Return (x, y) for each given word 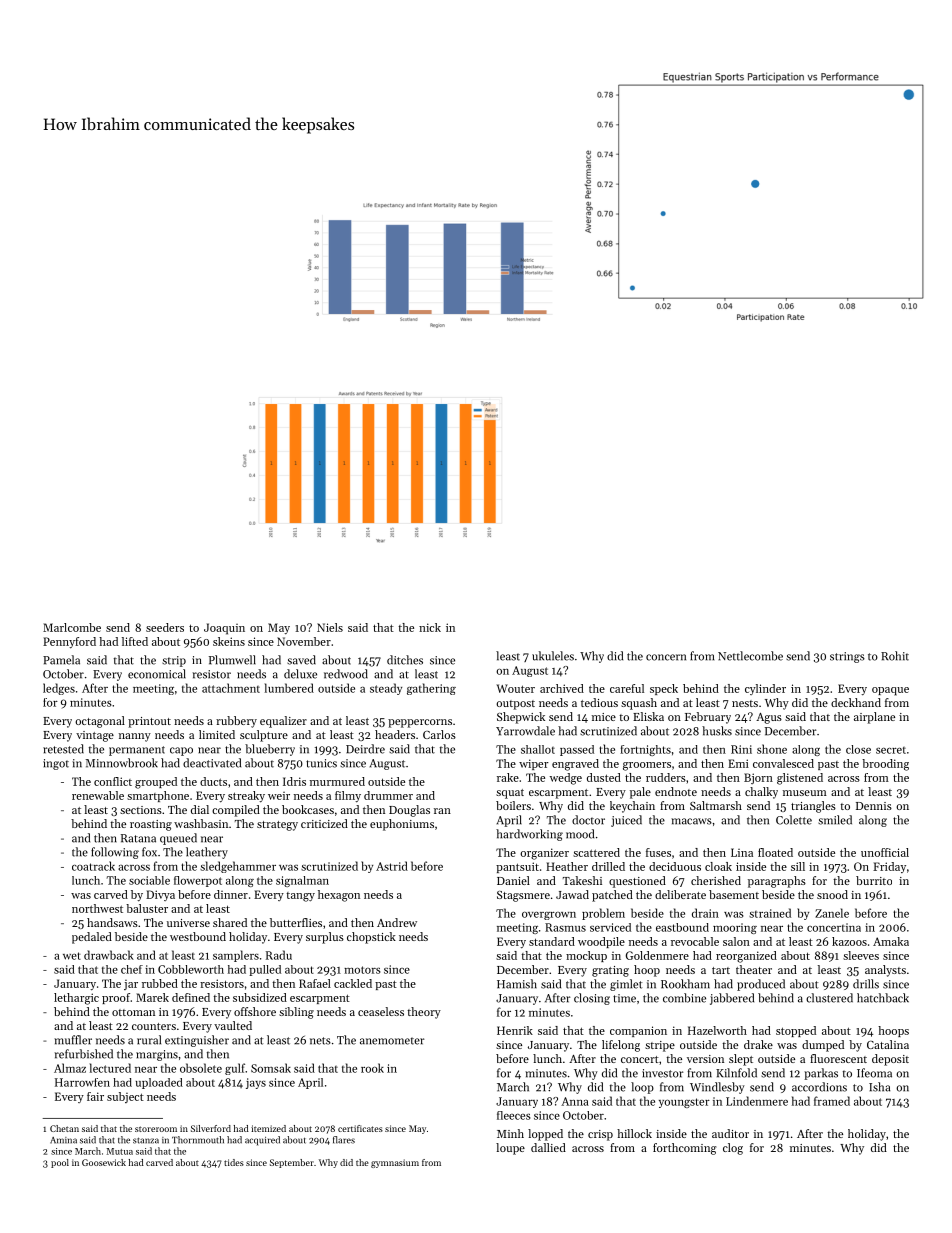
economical (157, 674)
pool (60, 1163)
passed (577, 750)
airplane (874, 718)
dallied (548, 1147)
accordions (819, 1087)
